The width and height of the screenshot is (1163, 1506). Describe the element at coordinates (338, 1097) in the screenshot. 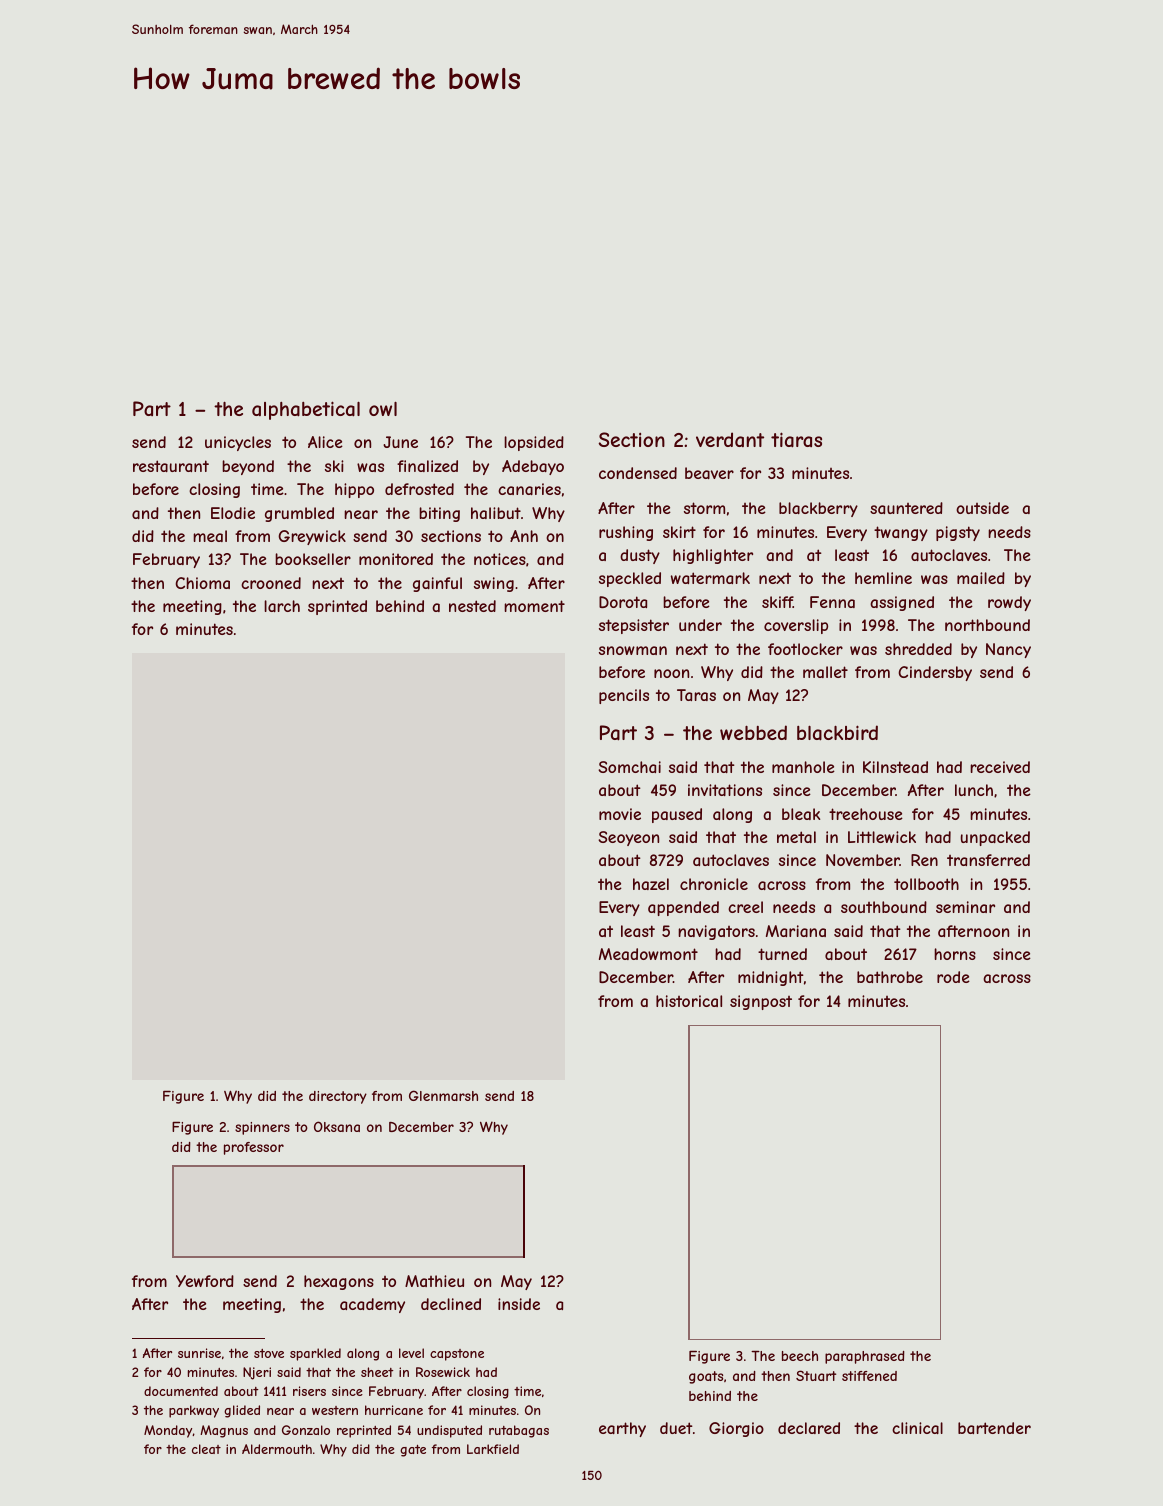

I see `directory` at that location.
